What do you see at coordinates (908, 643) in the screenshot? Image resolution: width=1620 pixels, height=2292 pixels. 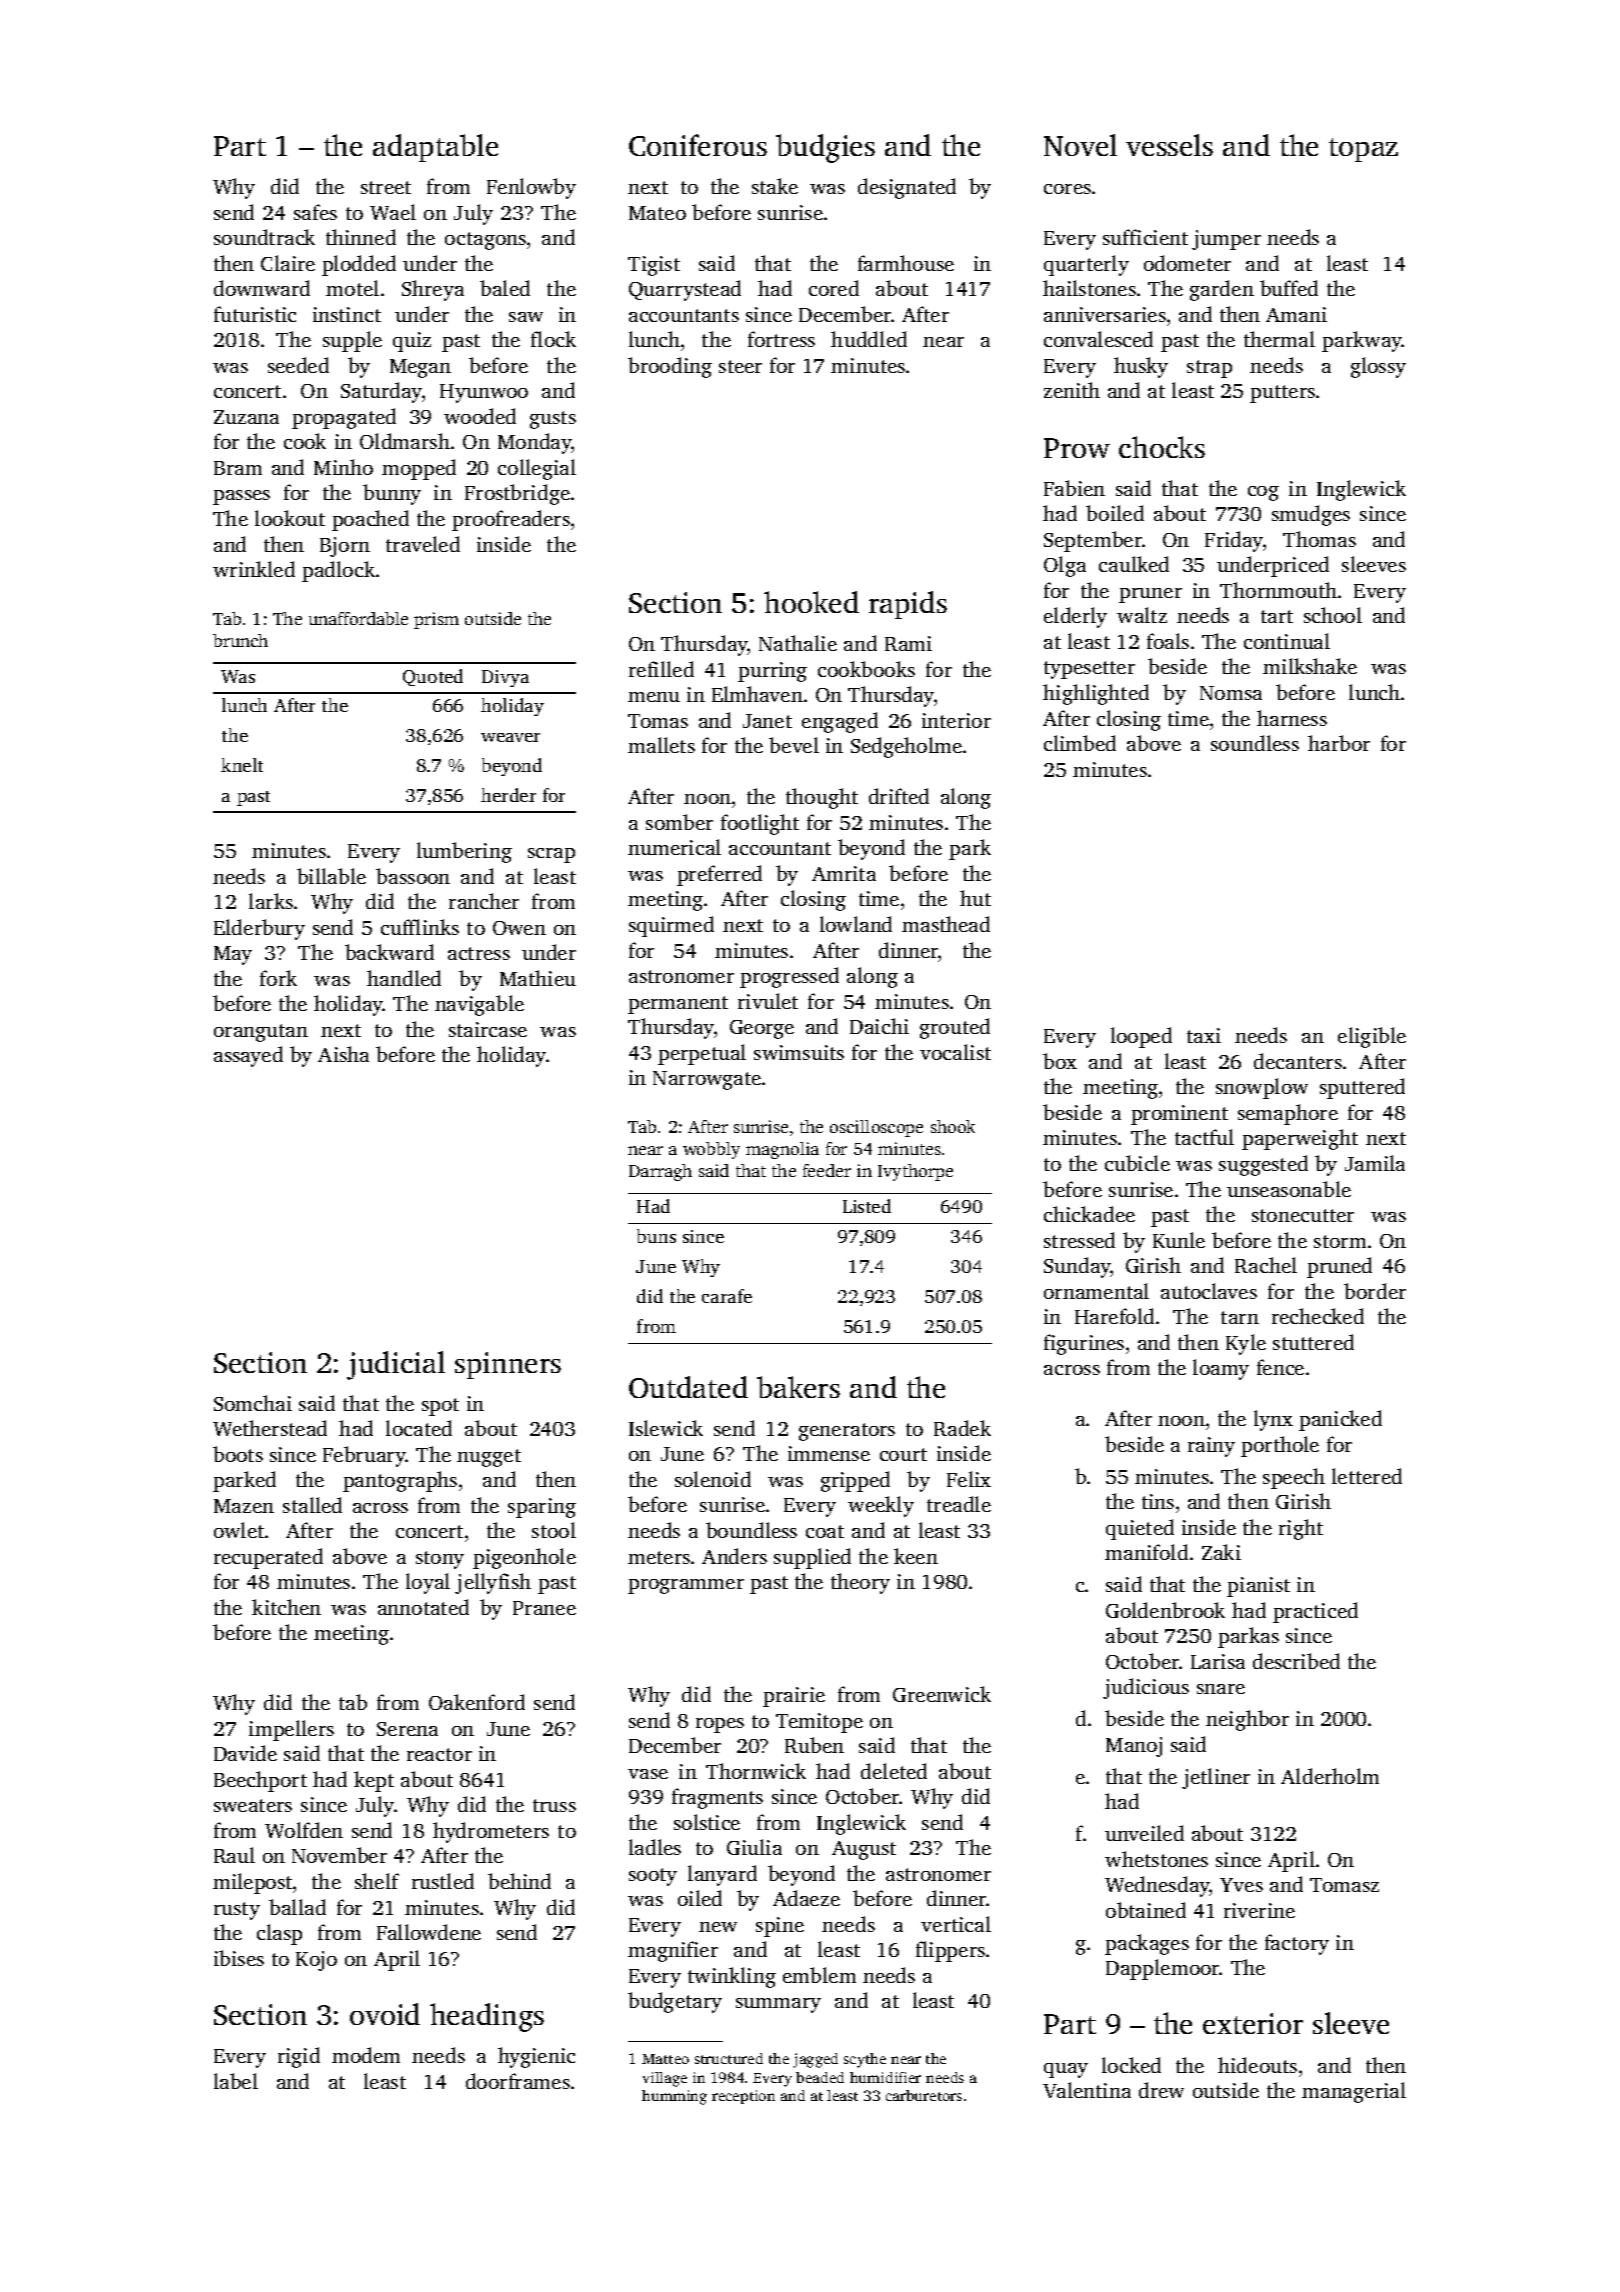 I see `Rami` at bounding box center [908, 643].
